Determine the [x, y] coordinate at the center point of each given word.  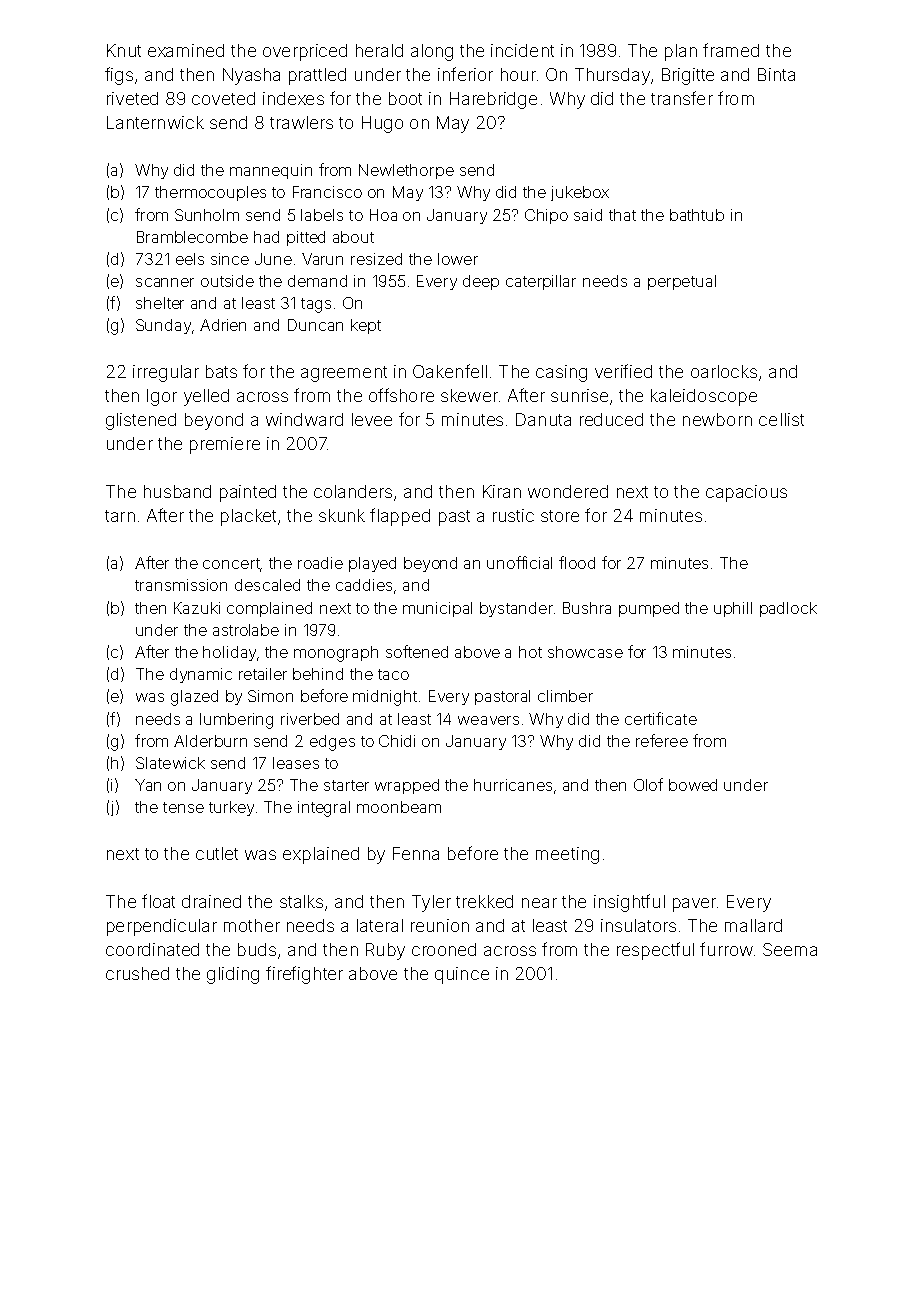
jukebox [580, 193]
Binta [776, 74]
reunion [440, 925]
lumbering [236, 721]
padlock [788, 609]
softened [417, 651]
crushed [137, 973]
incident [522, 50]
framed [731, 50]
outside [227, 281]
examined [186, 50]
